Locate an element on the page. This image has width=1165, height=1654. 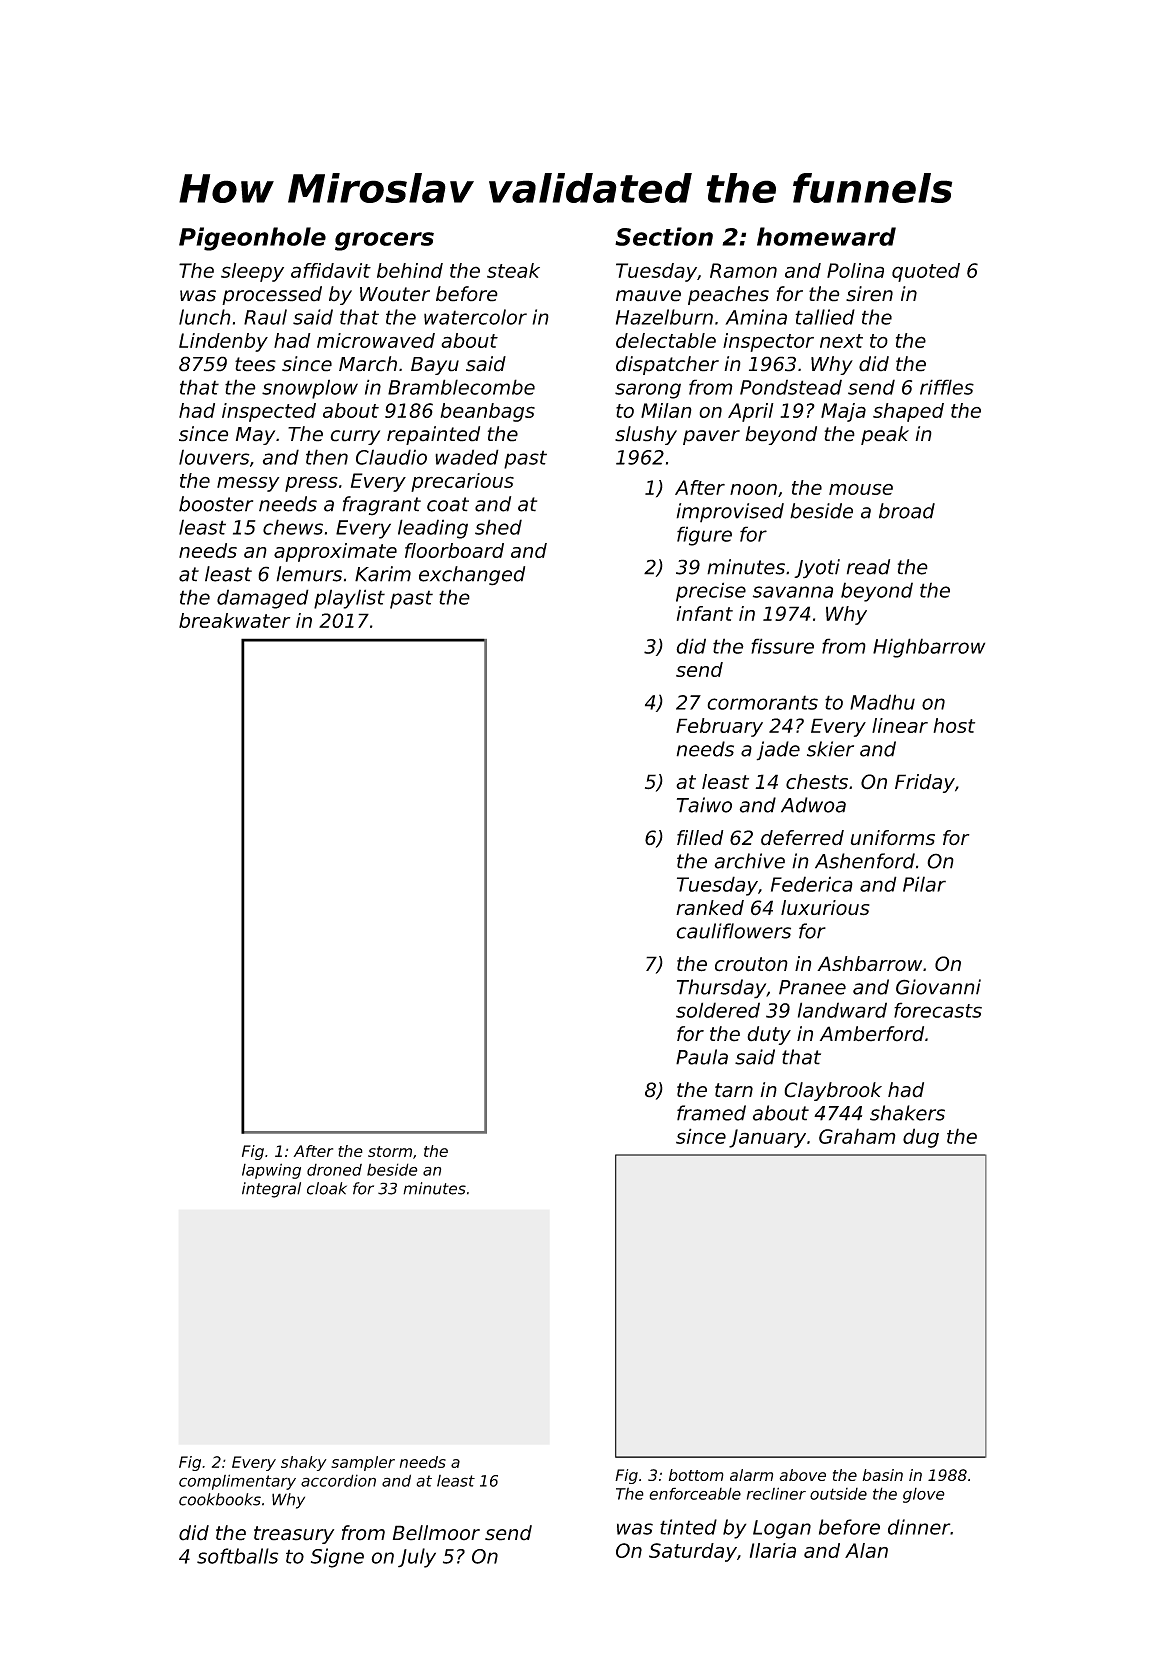
curry is located at coordinates (355, 437).
